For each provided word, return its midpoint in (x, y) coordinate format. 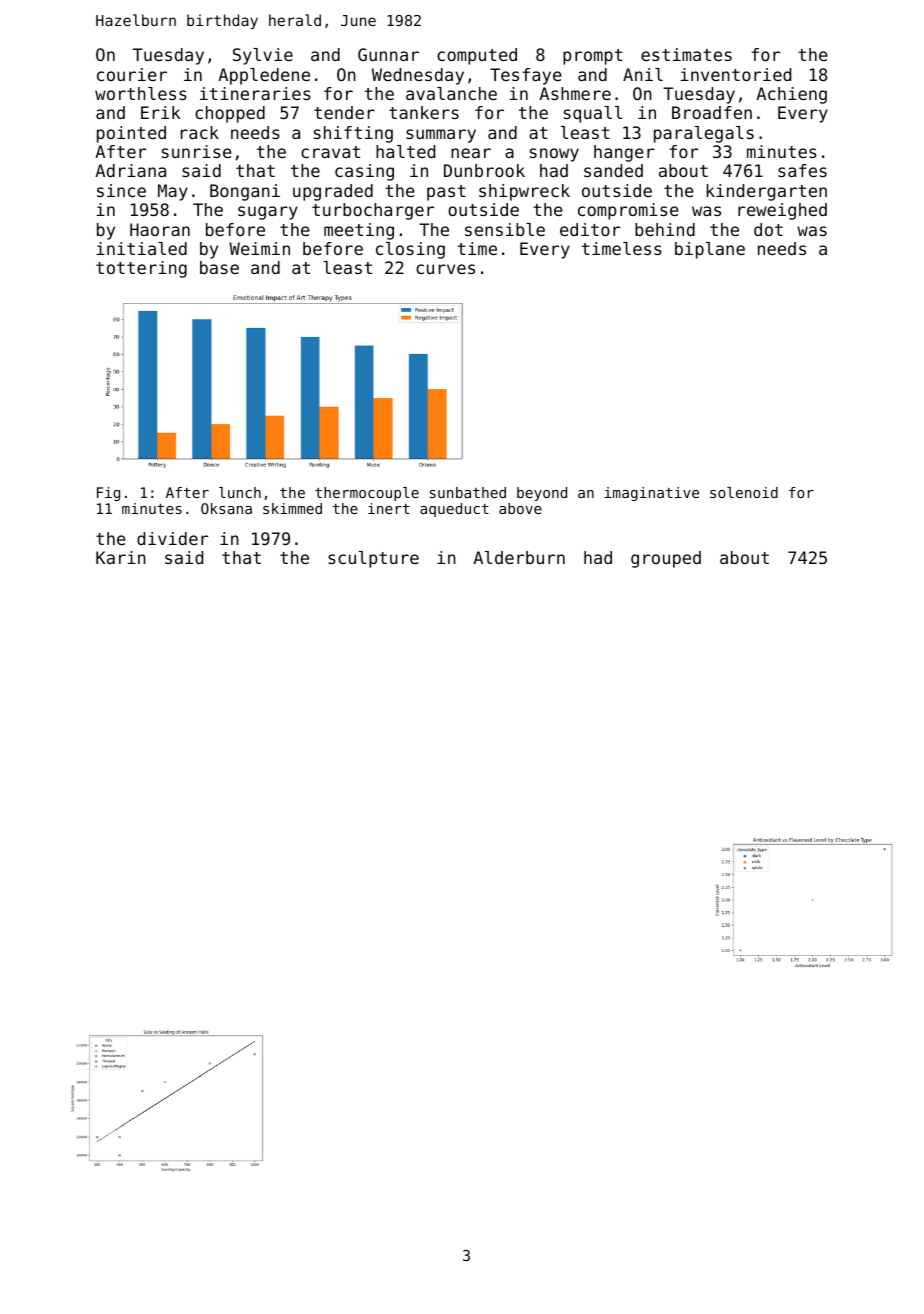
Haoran (160, 229)
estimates (686, 54)
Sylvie (263, 56)
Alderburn (519, 557)
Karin (121, 557)
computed (477, 56)
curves (445, 269)
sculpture (373, 559)
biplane (710, 250)
